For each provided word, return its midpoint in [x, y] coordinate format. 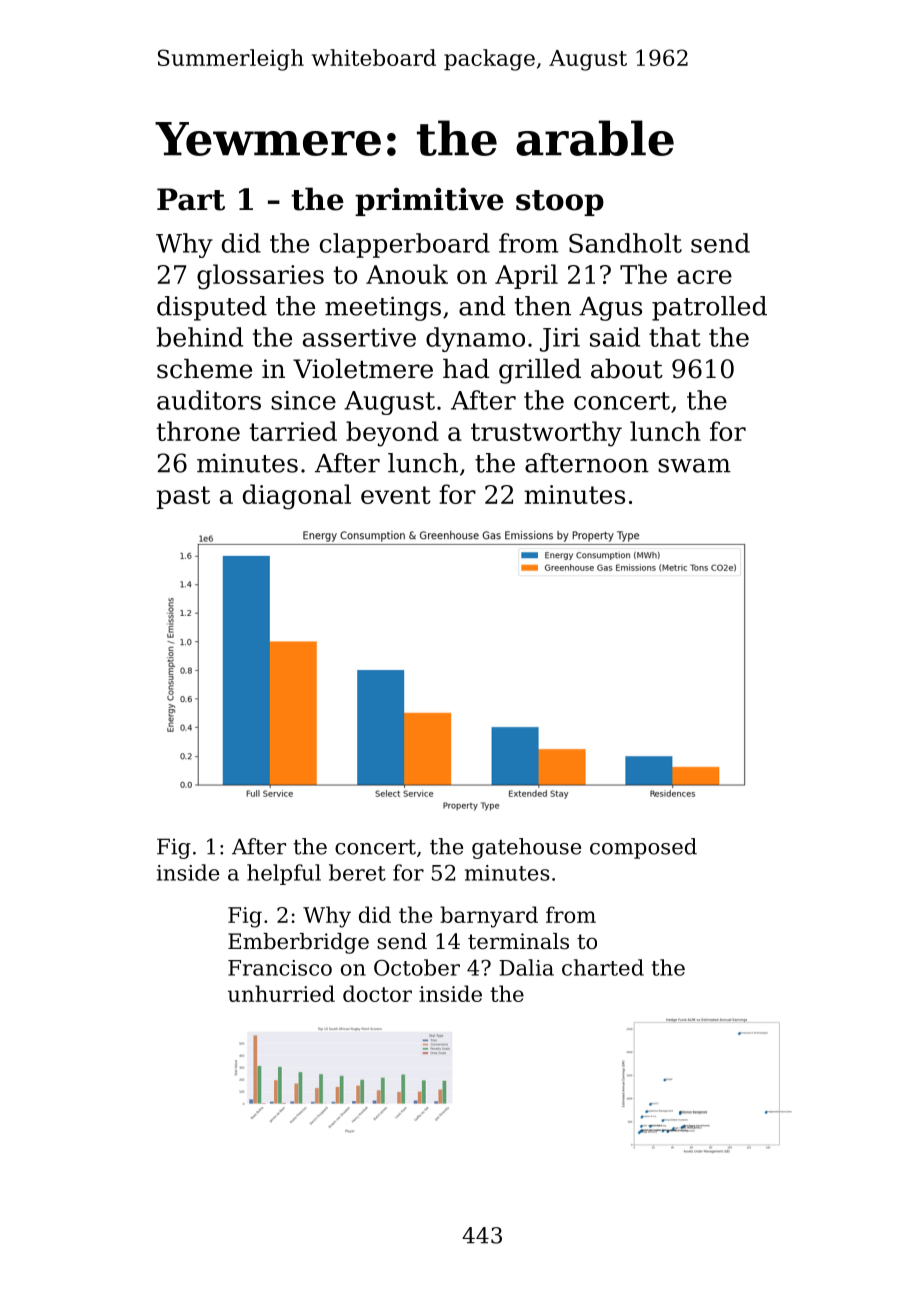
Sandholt [625, 243]
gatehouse [526, 848]
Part [191, 199]
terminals [518, 941]
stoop [560, 203]
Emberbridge [298, 943]
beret [357, 872]
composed [643, 848]
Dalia [526, 967]
